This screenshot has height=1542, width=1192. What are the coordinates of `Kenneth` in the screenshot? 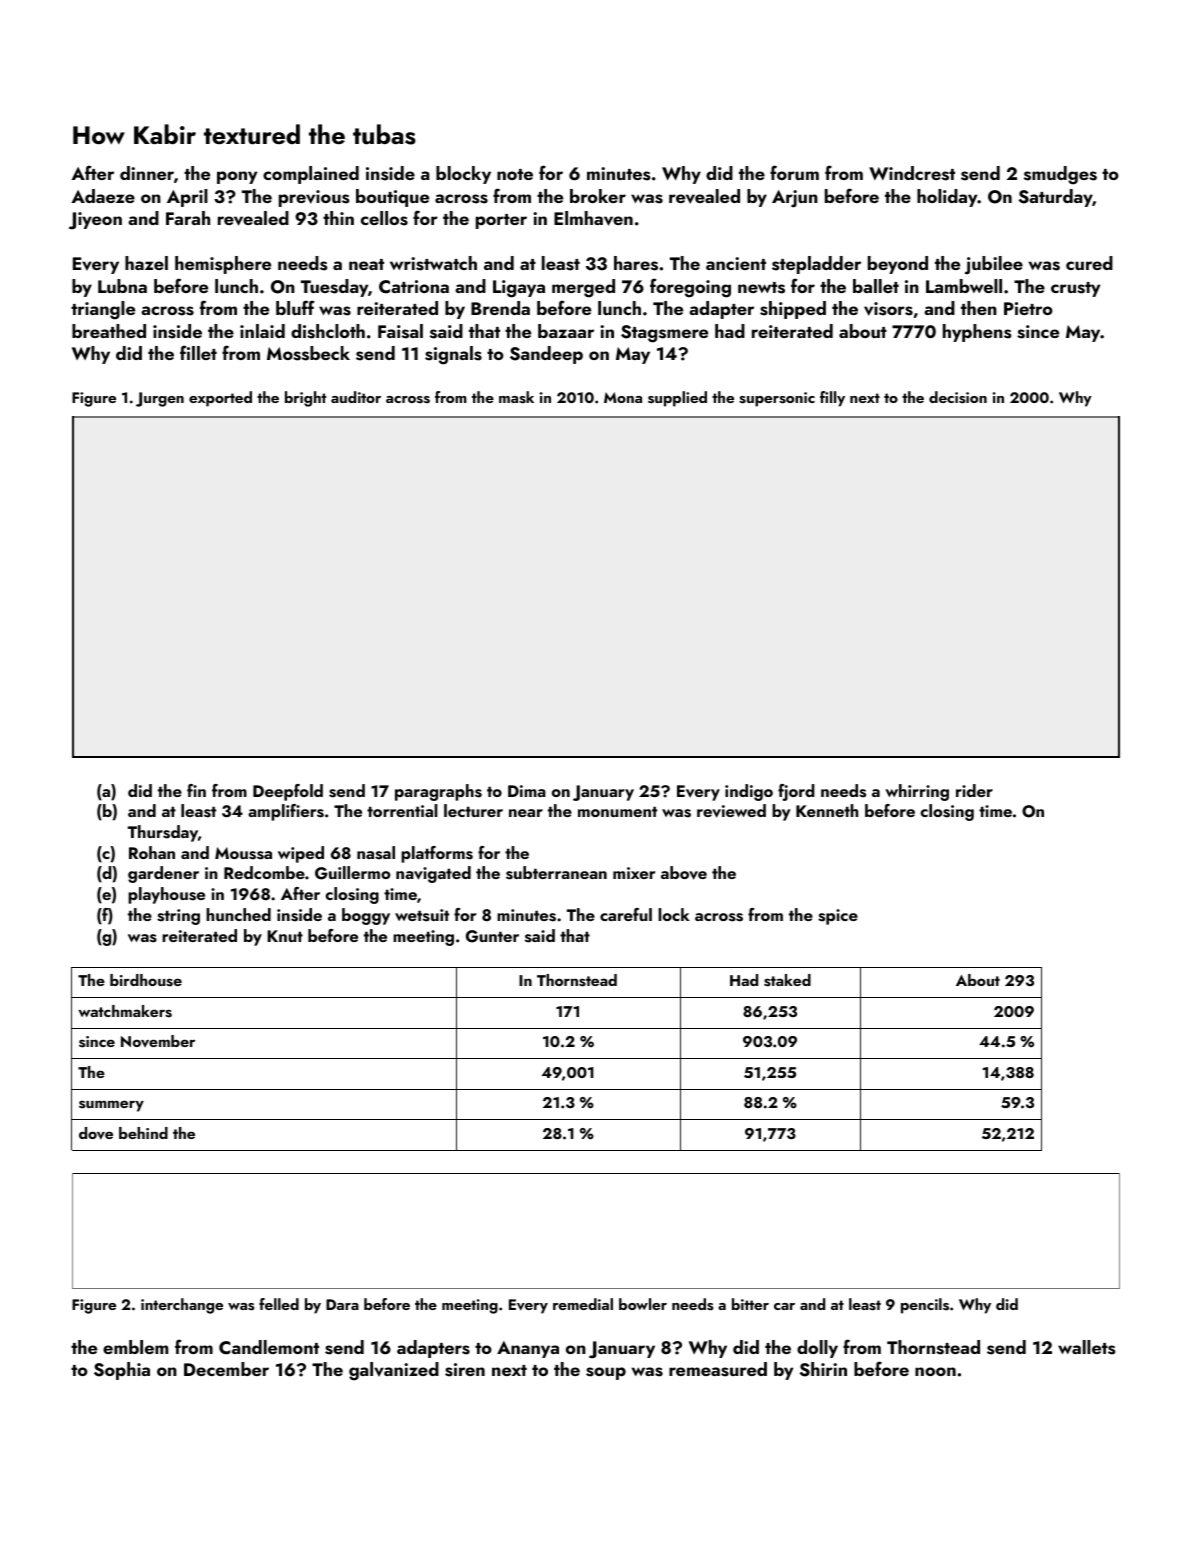 It's located at (827, 810).
